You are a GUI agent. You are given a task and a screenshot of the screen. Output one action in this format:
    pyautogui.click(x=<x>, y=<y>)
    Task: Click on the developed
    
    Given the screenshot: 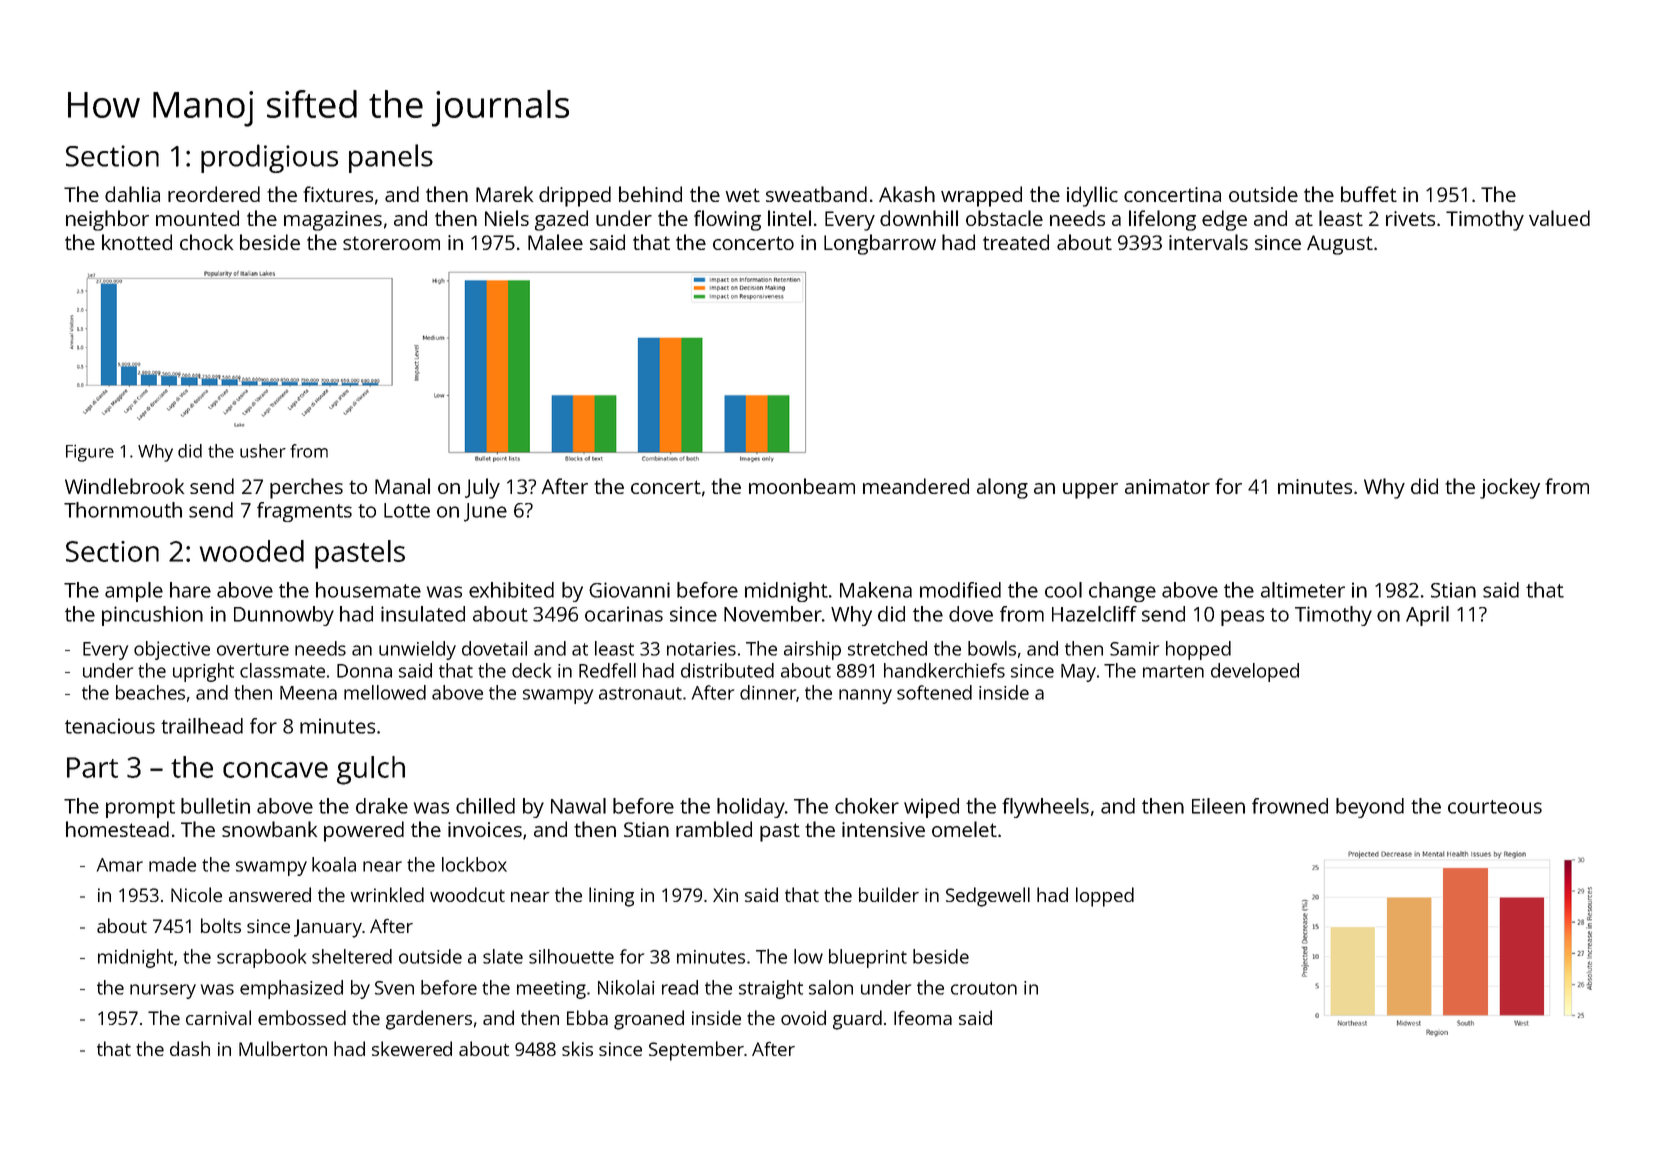 What is the action you would take?
    pyautogui.click(x=1255, y=672)
